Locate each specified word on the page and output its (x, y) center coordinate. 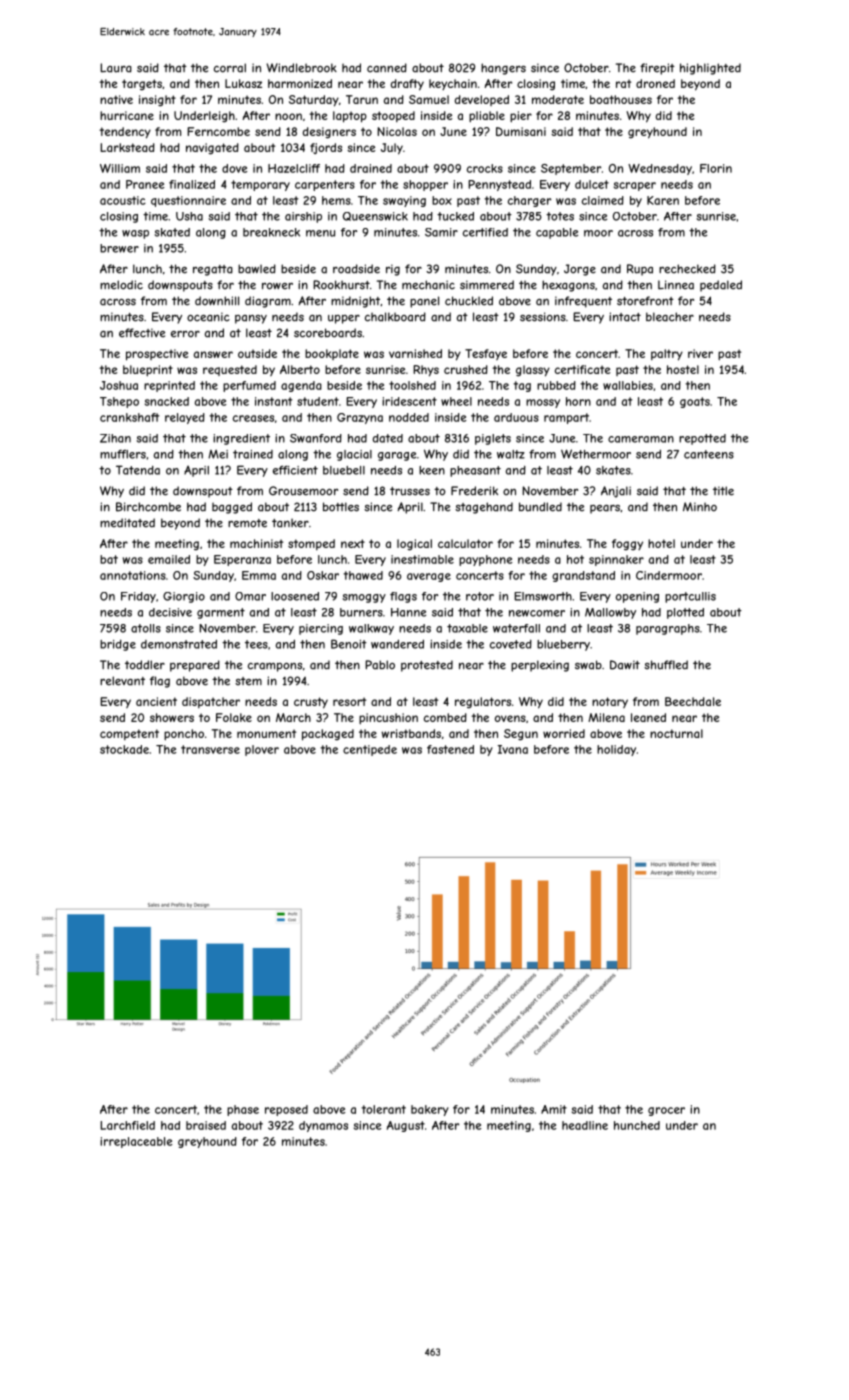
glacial (354, 455)
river (700, 353)
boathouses (621, 99)
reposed (286, 1110)
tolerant (383, 1109)
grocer (666, 1111)
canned (387, 68)
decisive (170, 612)
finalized (192, 184)
